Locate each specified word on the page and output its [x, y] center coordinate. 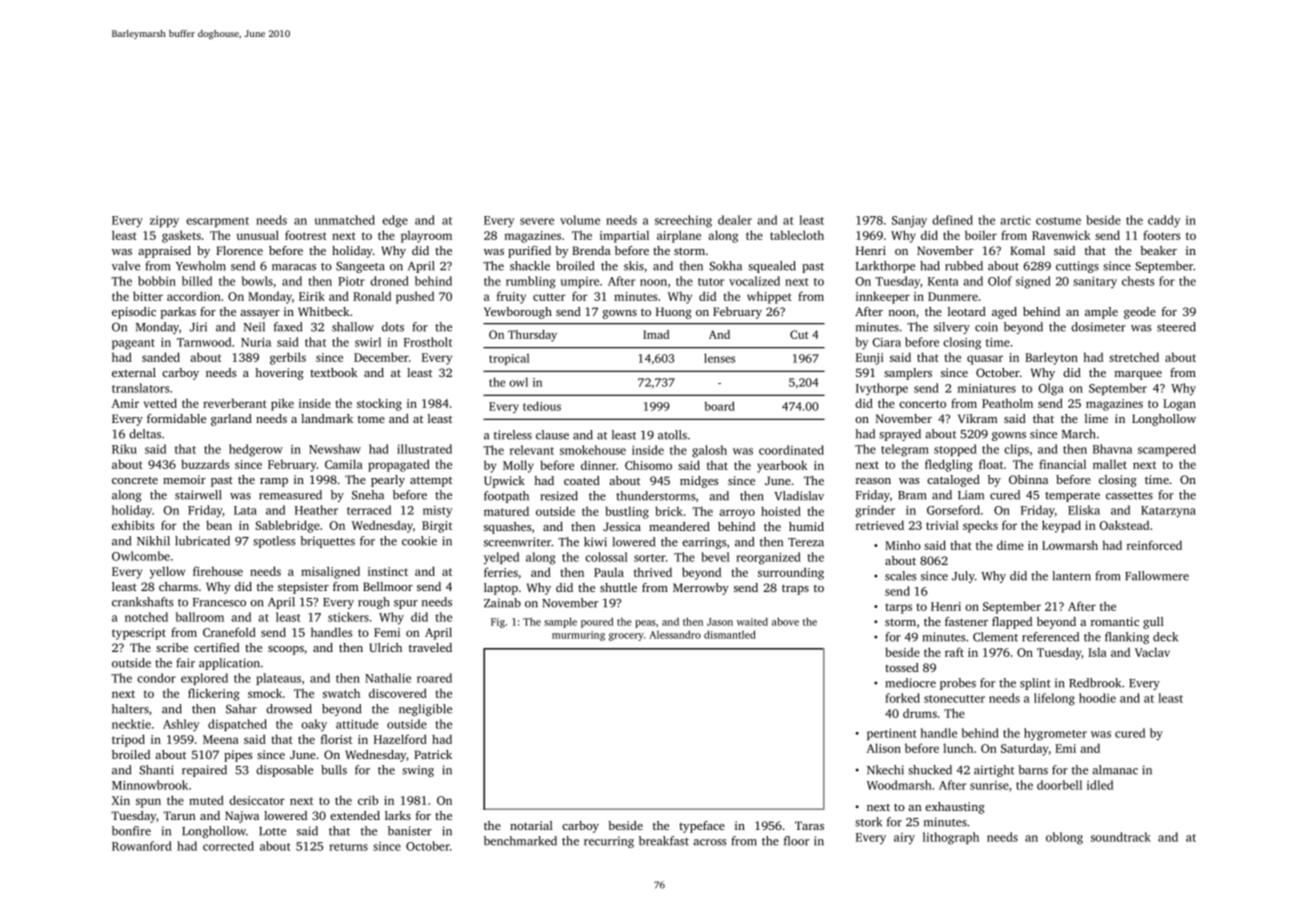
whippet [769, 297]
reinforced [1154, 545]
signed [1033, 282]
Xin [121, 800]
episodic [134, 313]
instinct [388, 571]
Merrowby [701, 589]
